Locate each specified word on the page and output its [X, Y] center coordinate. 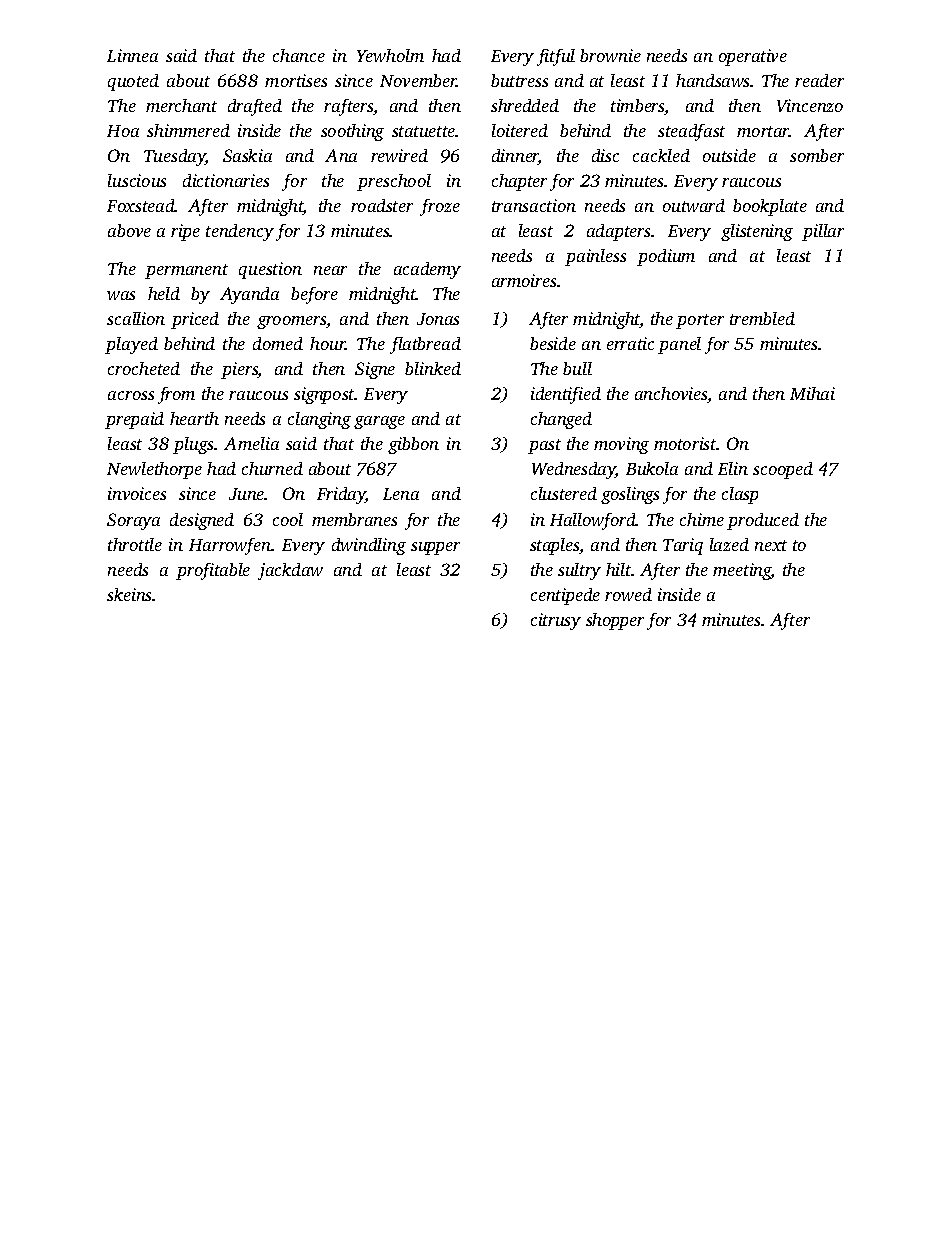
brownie [610, 55]
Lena [401, 494]
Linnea [132, 55]
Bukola [652, 468]
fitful [556, 57]
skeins [130, 594]
